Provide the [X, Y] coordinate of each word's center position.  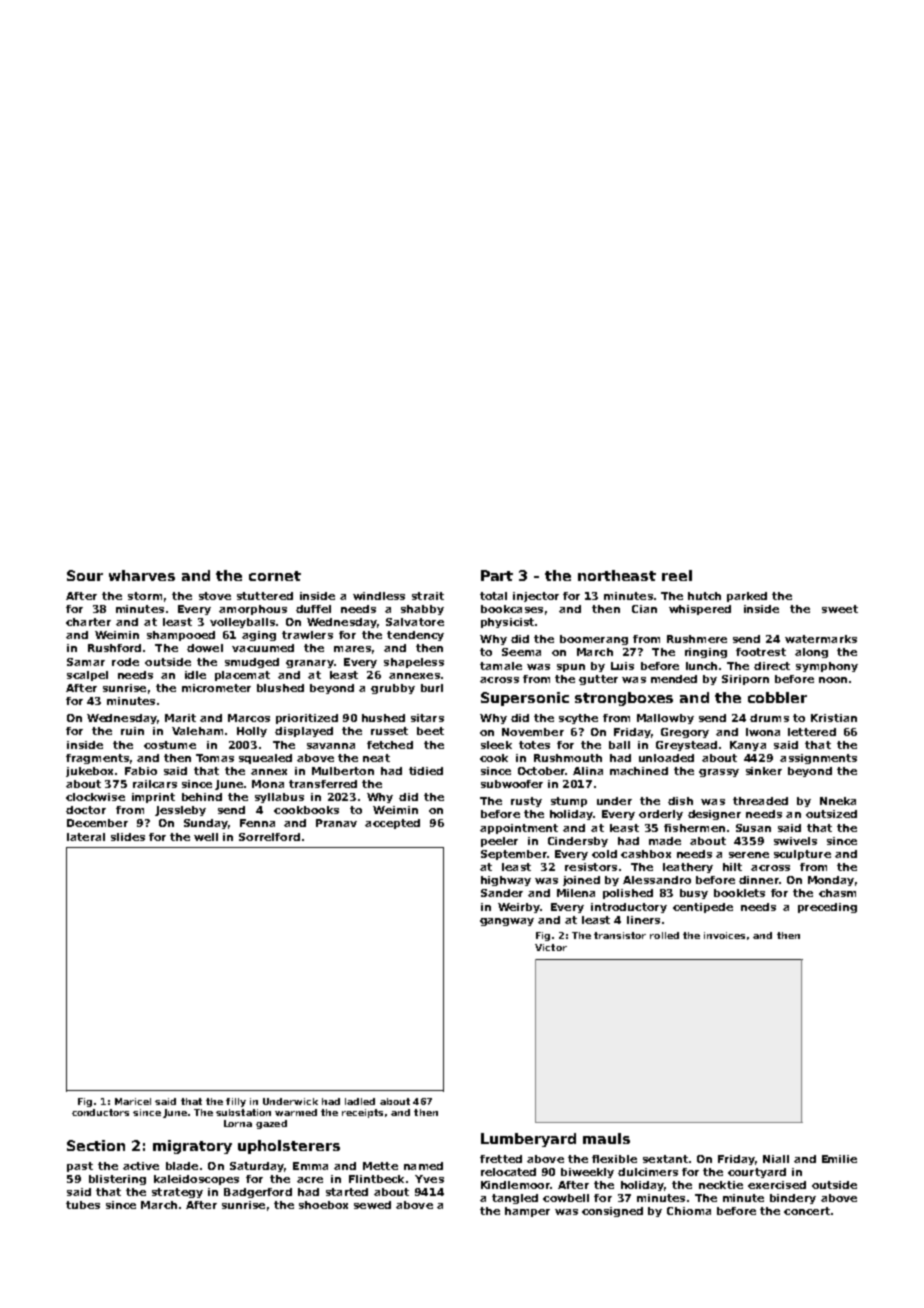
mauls [606, 1138]
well [206, 837]
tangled [515, 1199]
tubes [83, 1205]
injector [536, 597]
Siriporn [745, 680]
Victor [551, 947]
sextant [665, 1159]
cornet [275, 576]
